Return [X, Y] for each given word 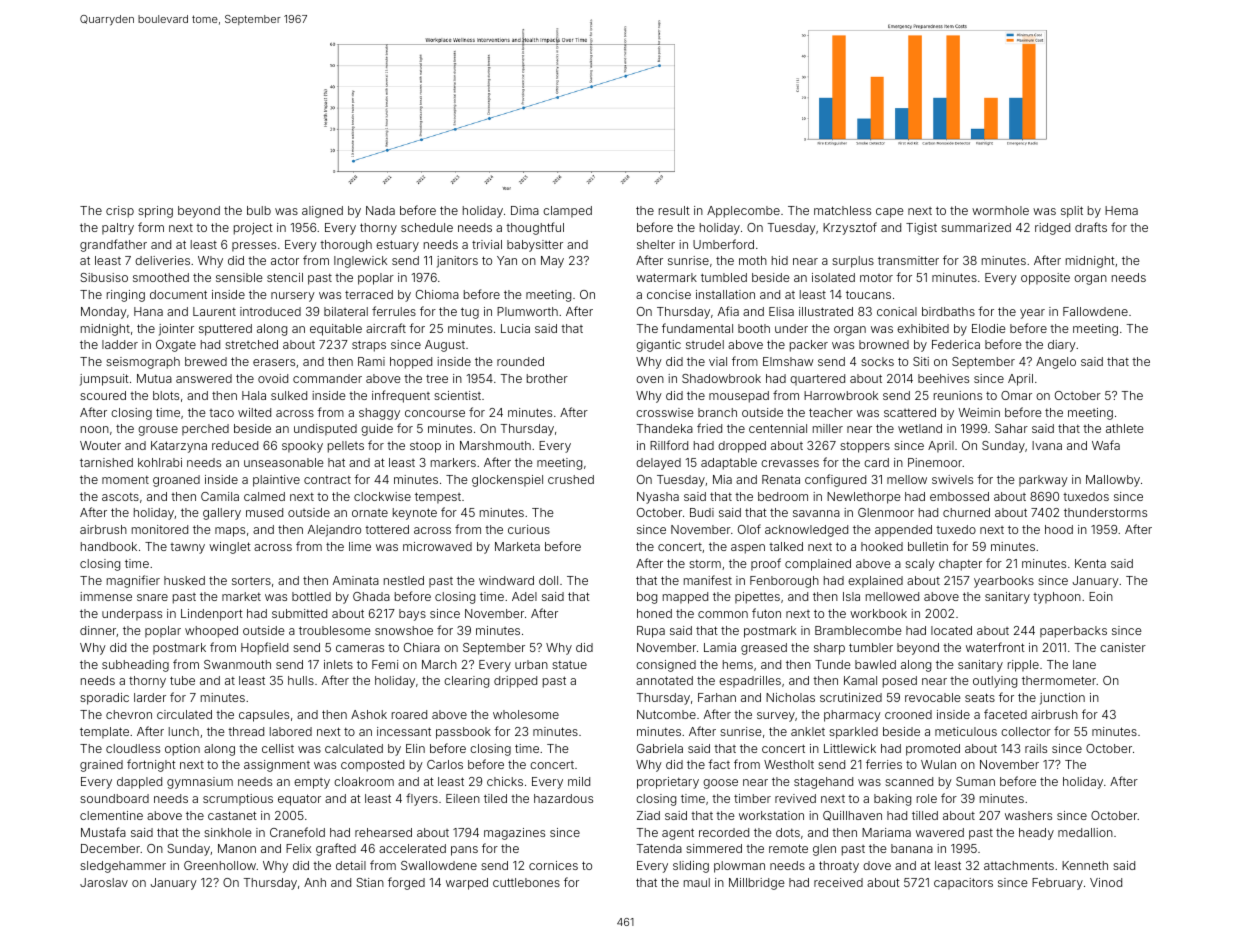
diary [1062, 346]
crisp [120, 212]
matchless [842, 210]
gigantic [658, 346]
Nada [380, 210]
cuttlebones [526, 882]
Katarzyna [179, 447]
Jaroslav [104, 882]
